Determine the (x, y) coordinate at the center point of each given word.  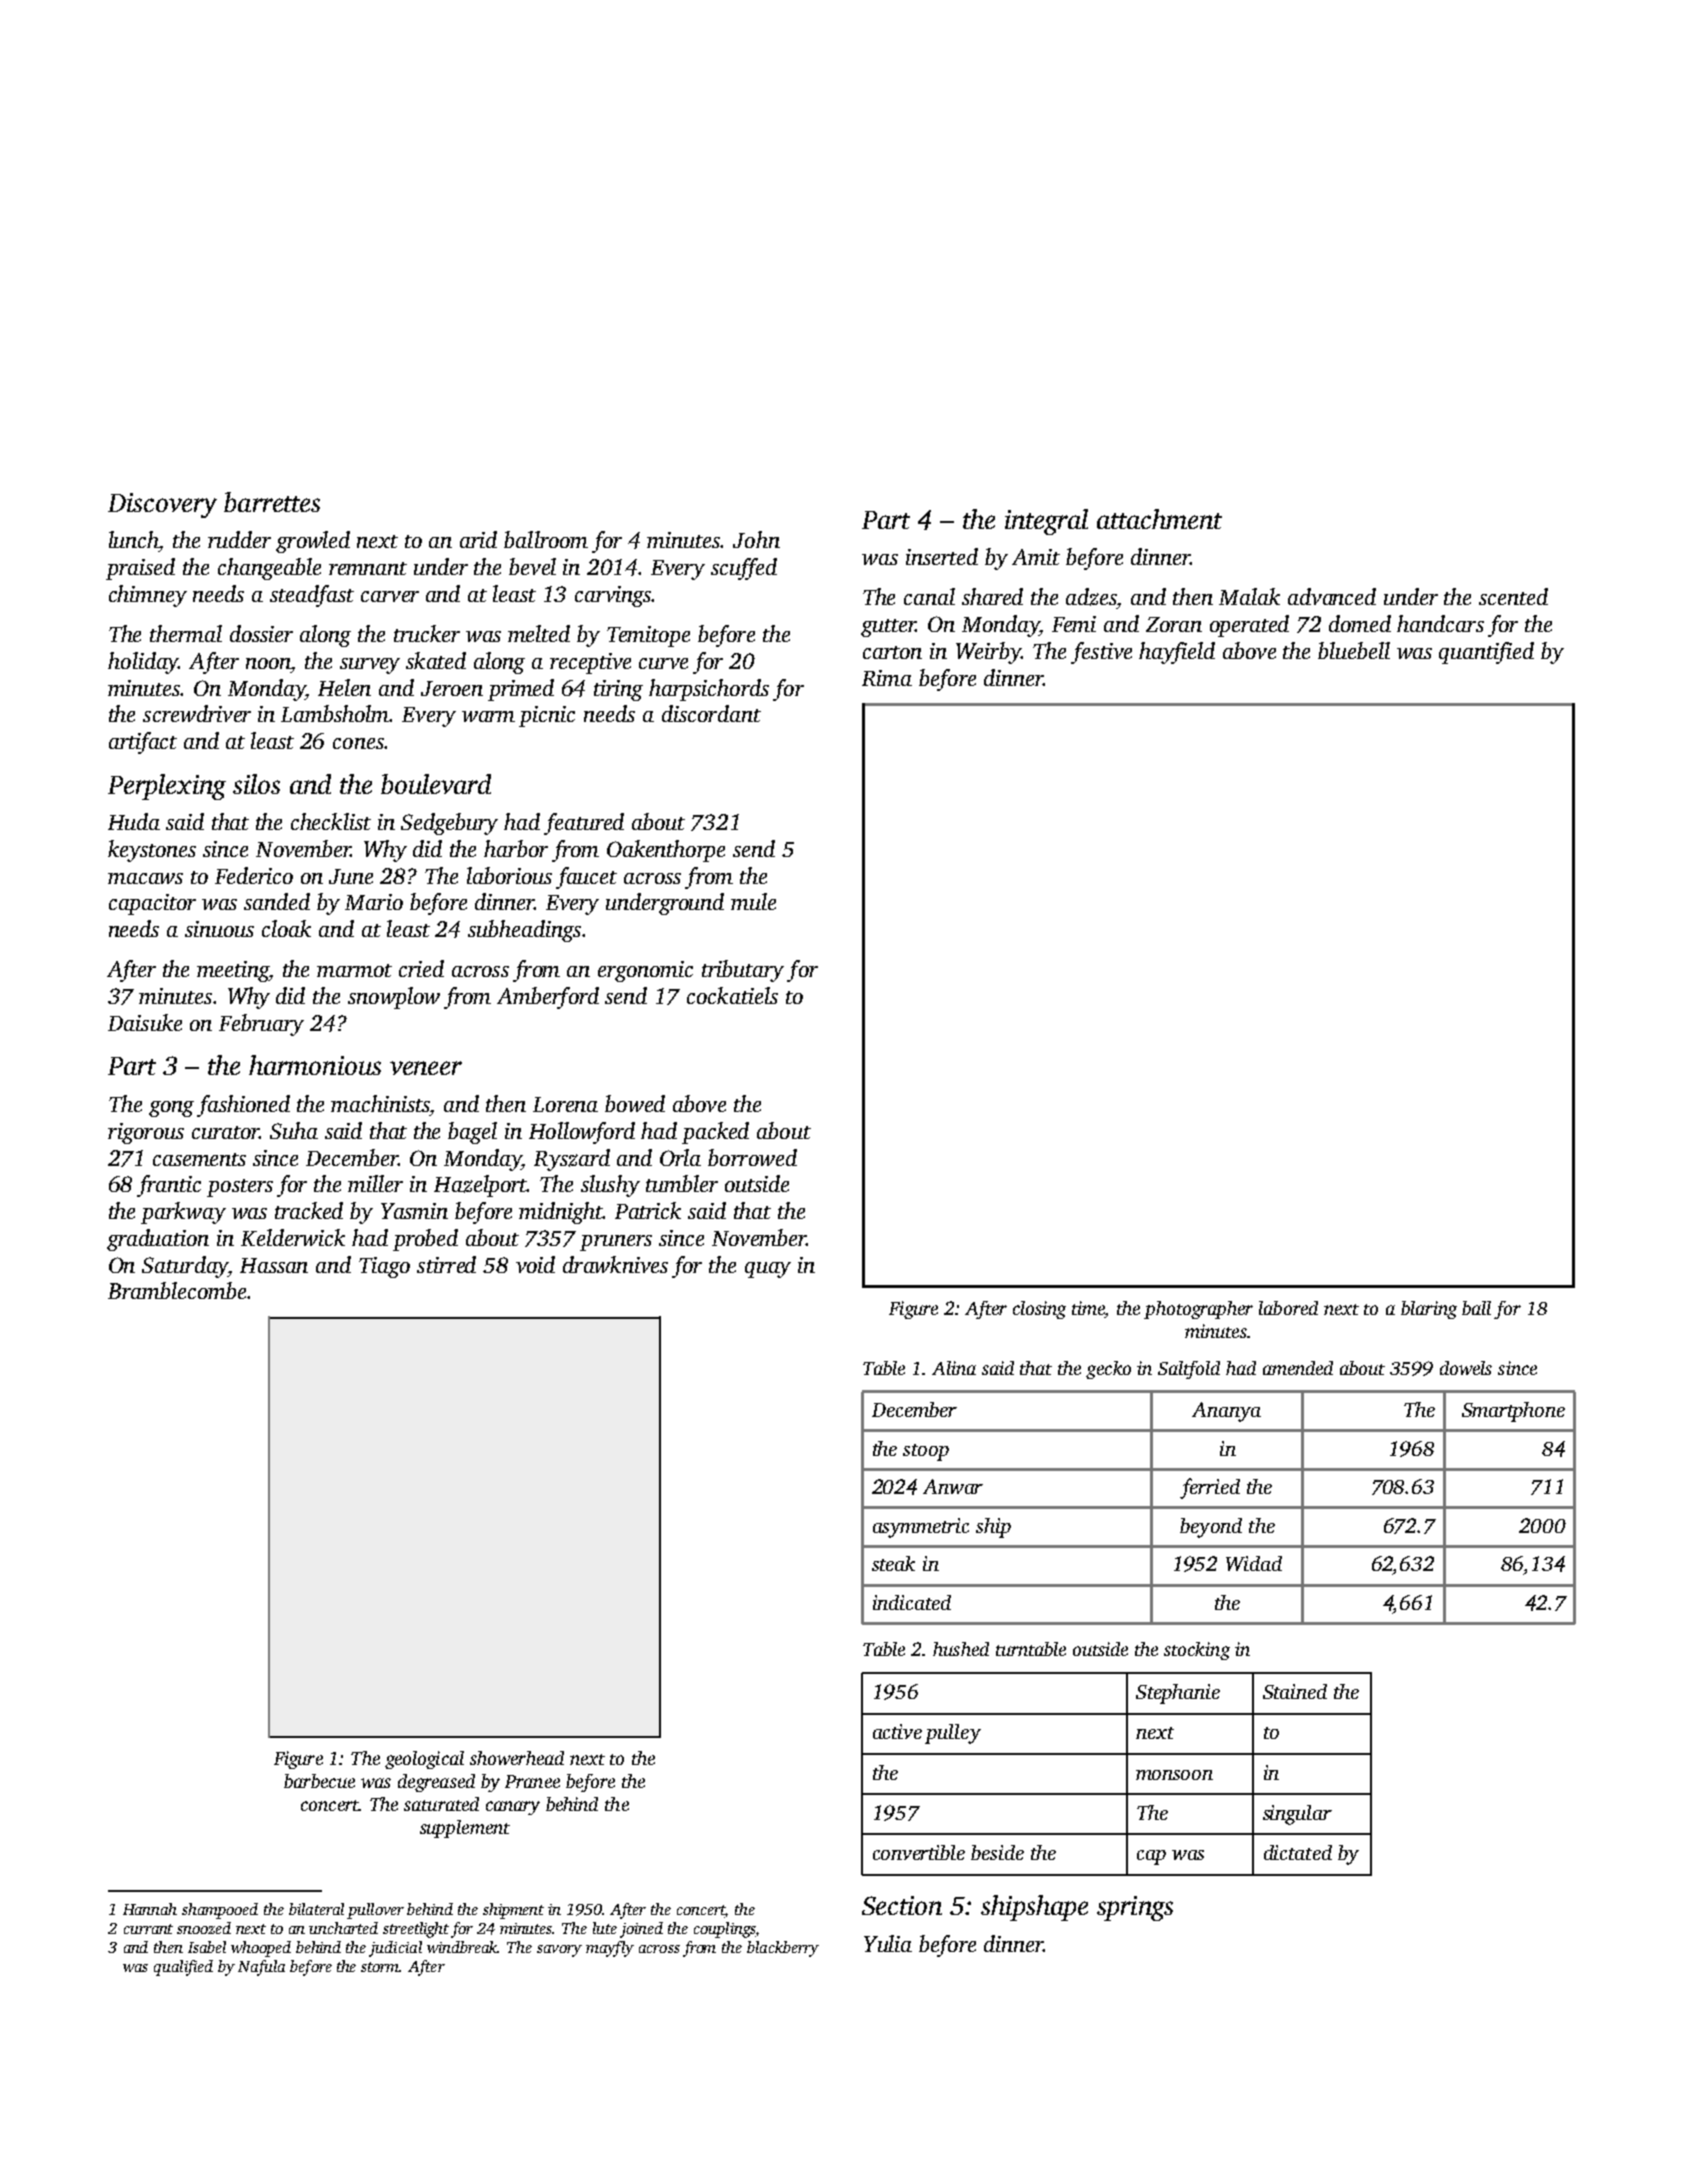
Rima (887, 678)
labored (1288, 1308)
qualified (183, 1968)
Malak (1249, 596)
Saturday (185, 1267)
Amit (1036, 557)
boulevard (436, 784)
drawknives (615, 1264)
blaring (1429, 1310)
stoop (926, 1452)
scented (1513, 596)
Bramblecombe (177, 1290)
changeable (269, 569)
